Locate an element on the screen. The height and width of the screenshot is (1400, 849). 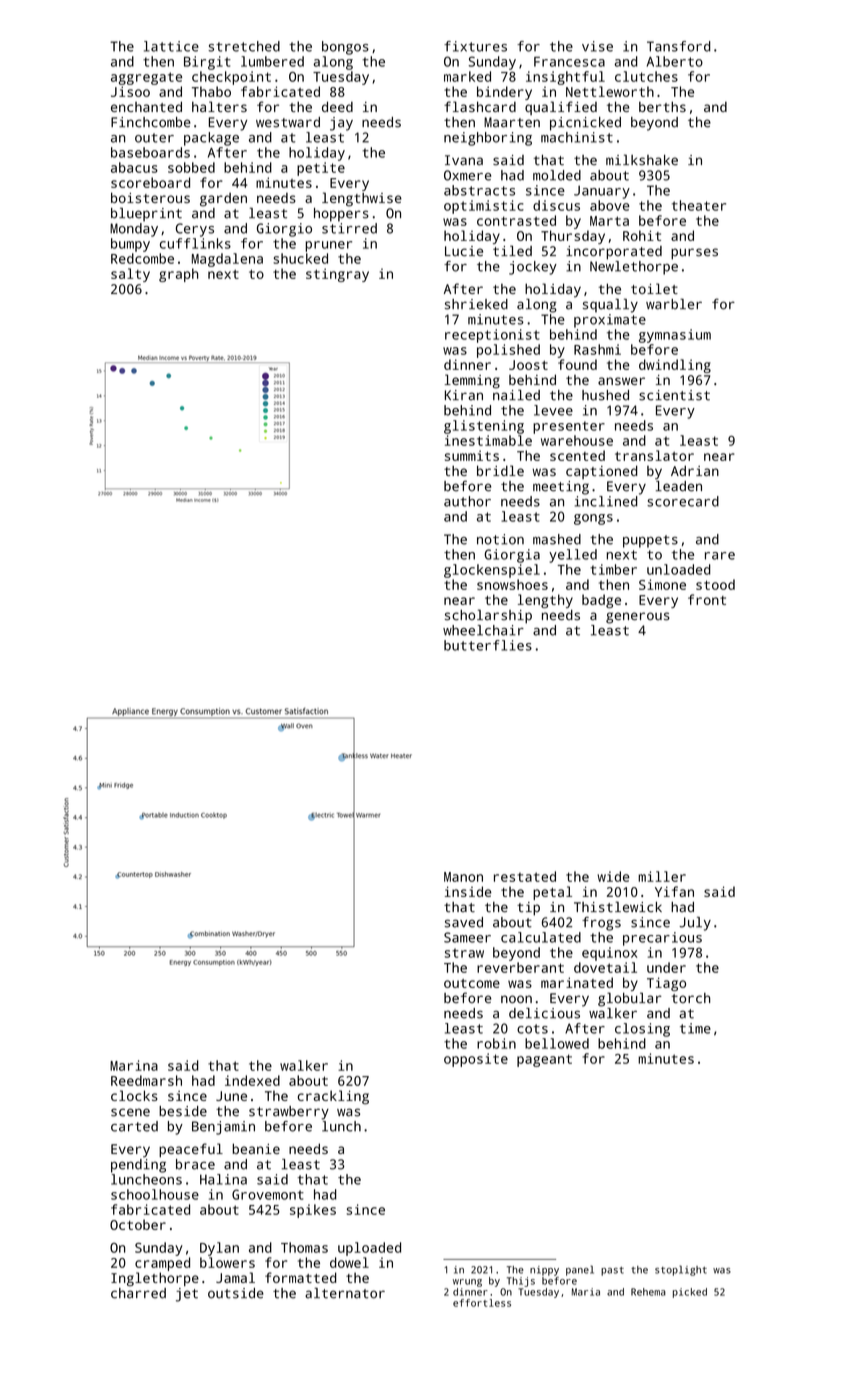
beside is located at coordinates (183, 1111).
